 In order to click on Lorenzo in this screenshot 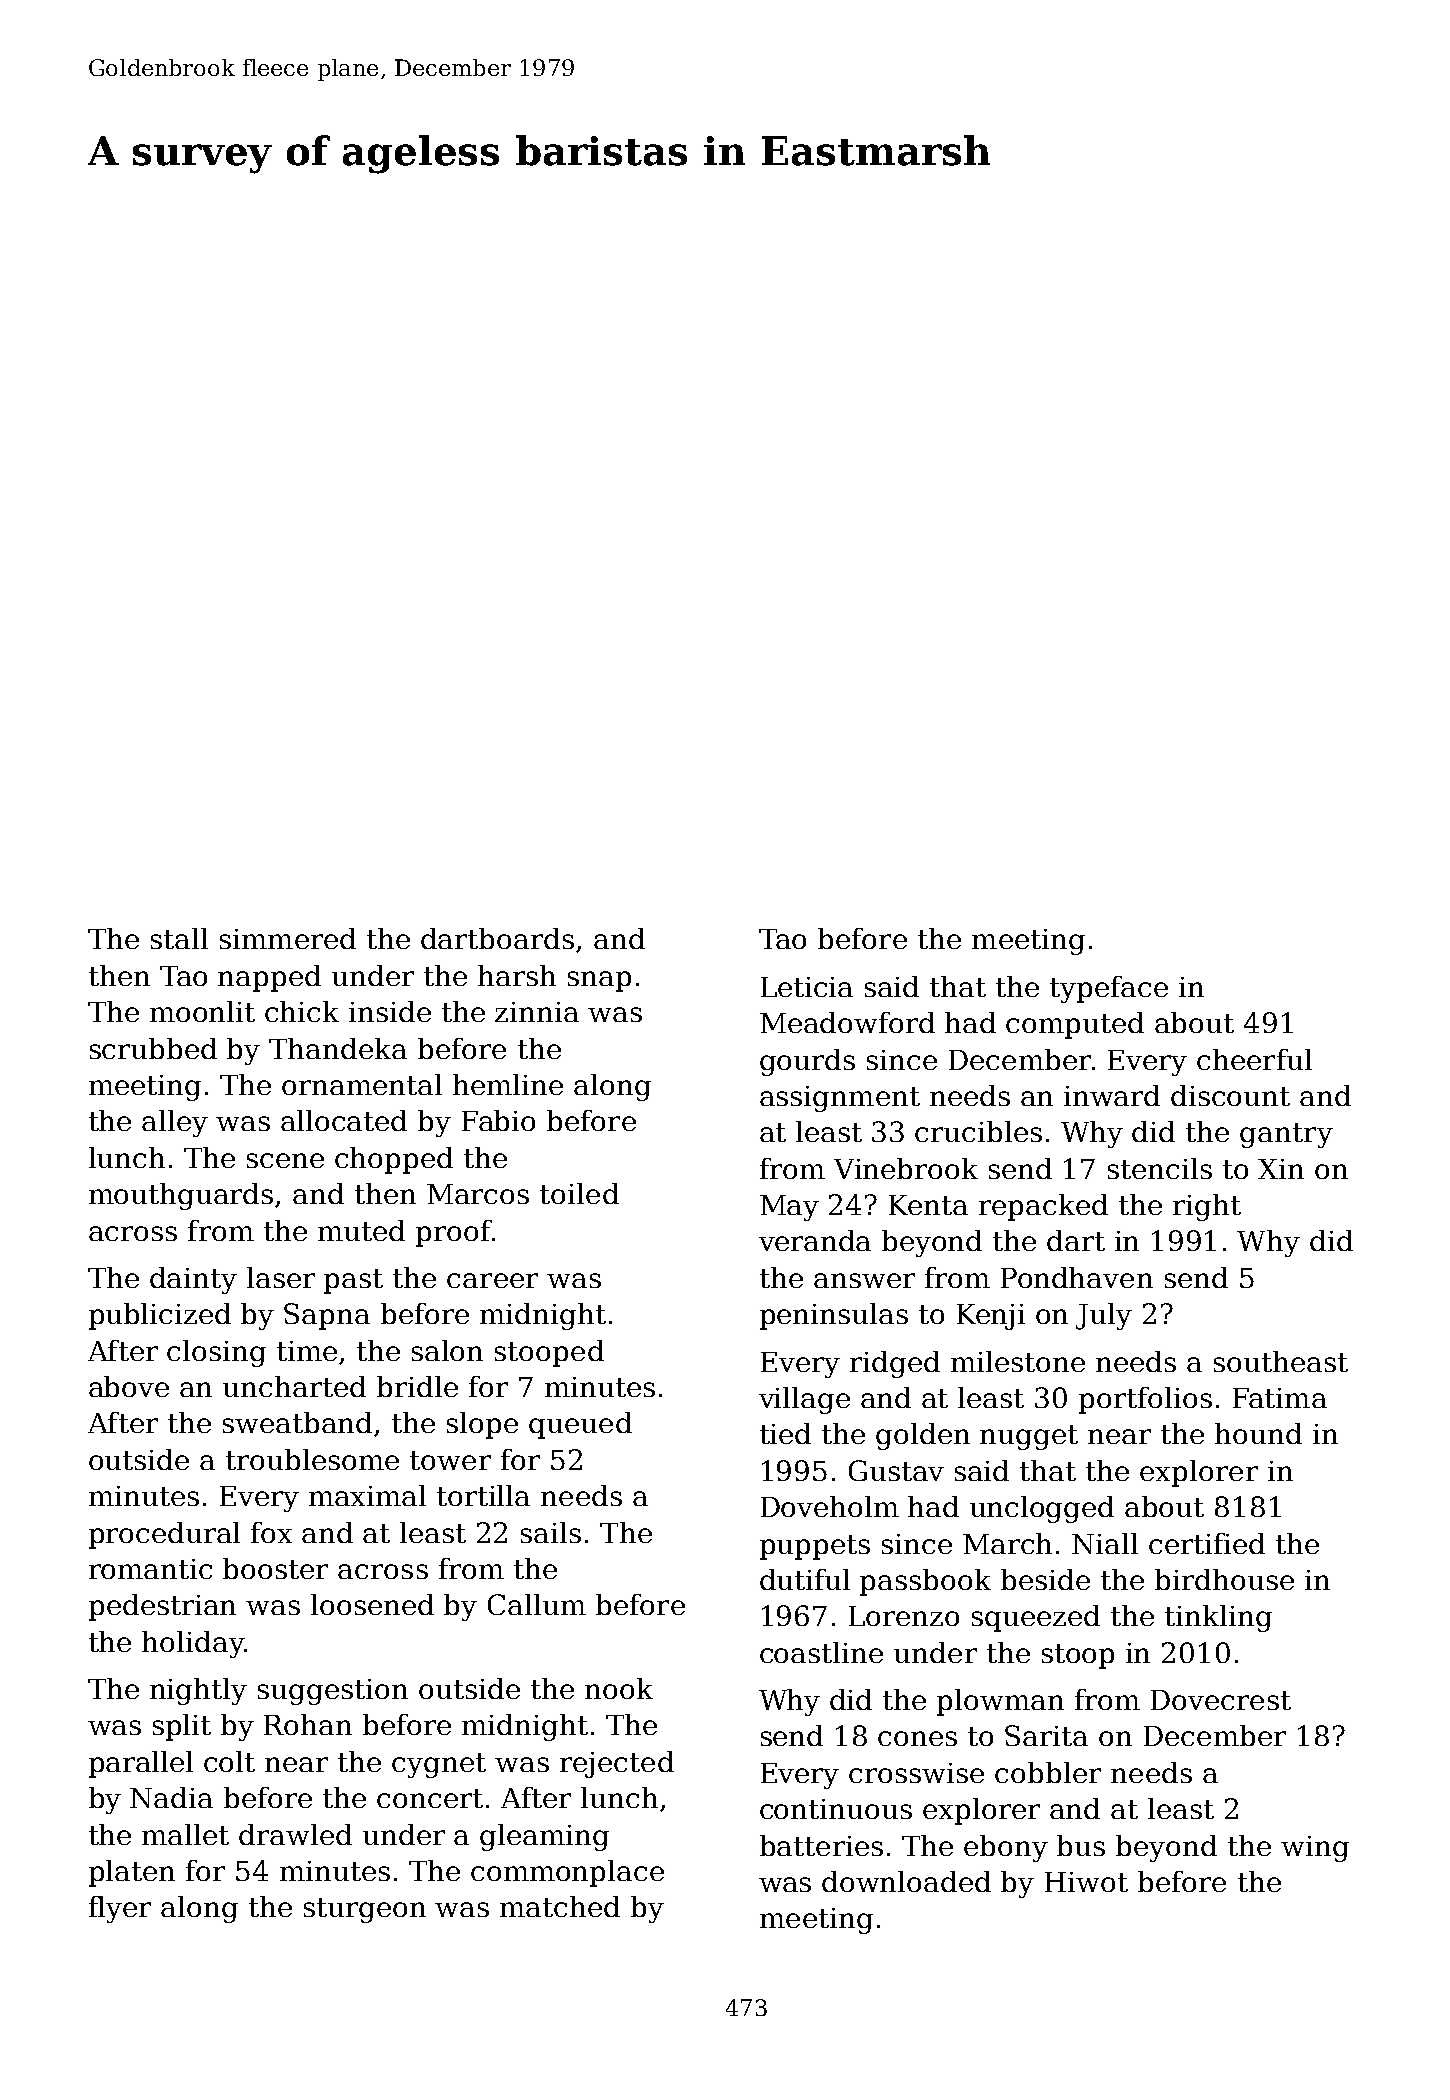, I will do `click(904, 1616)`.
